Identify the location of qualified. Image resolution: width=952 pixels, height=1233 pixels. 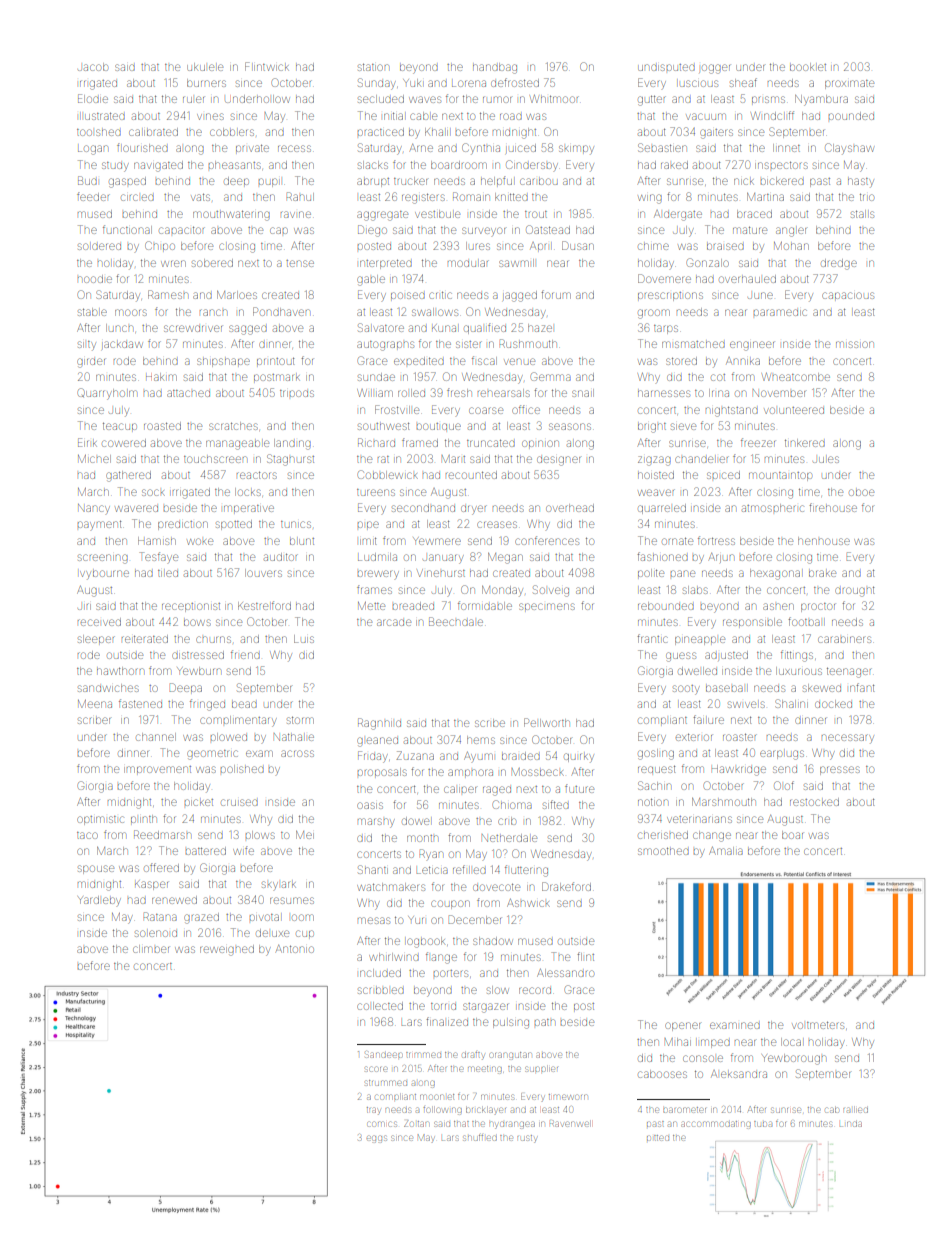
(485, 328).
